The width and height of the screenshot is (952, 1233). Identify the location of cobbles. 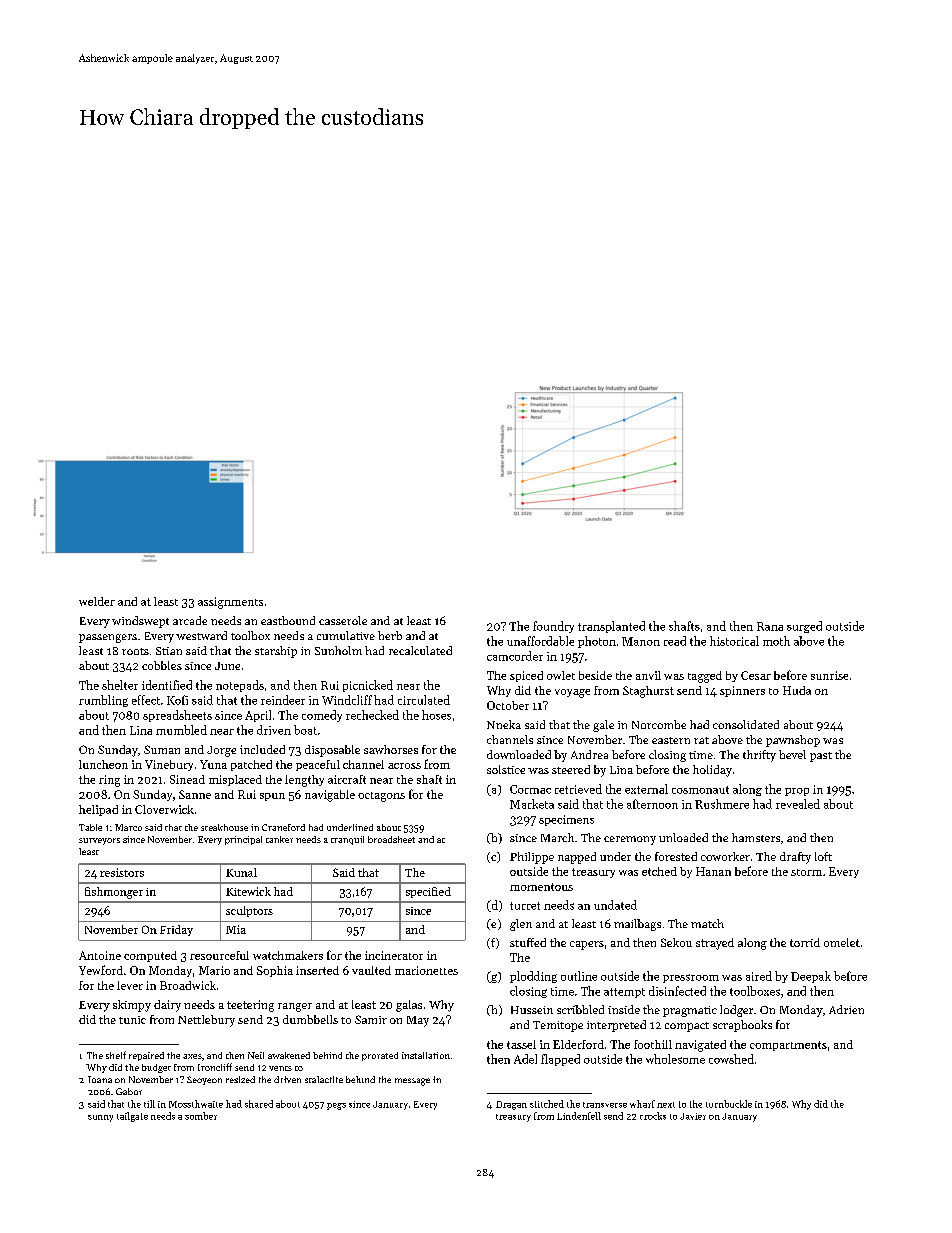
(162, 665).
